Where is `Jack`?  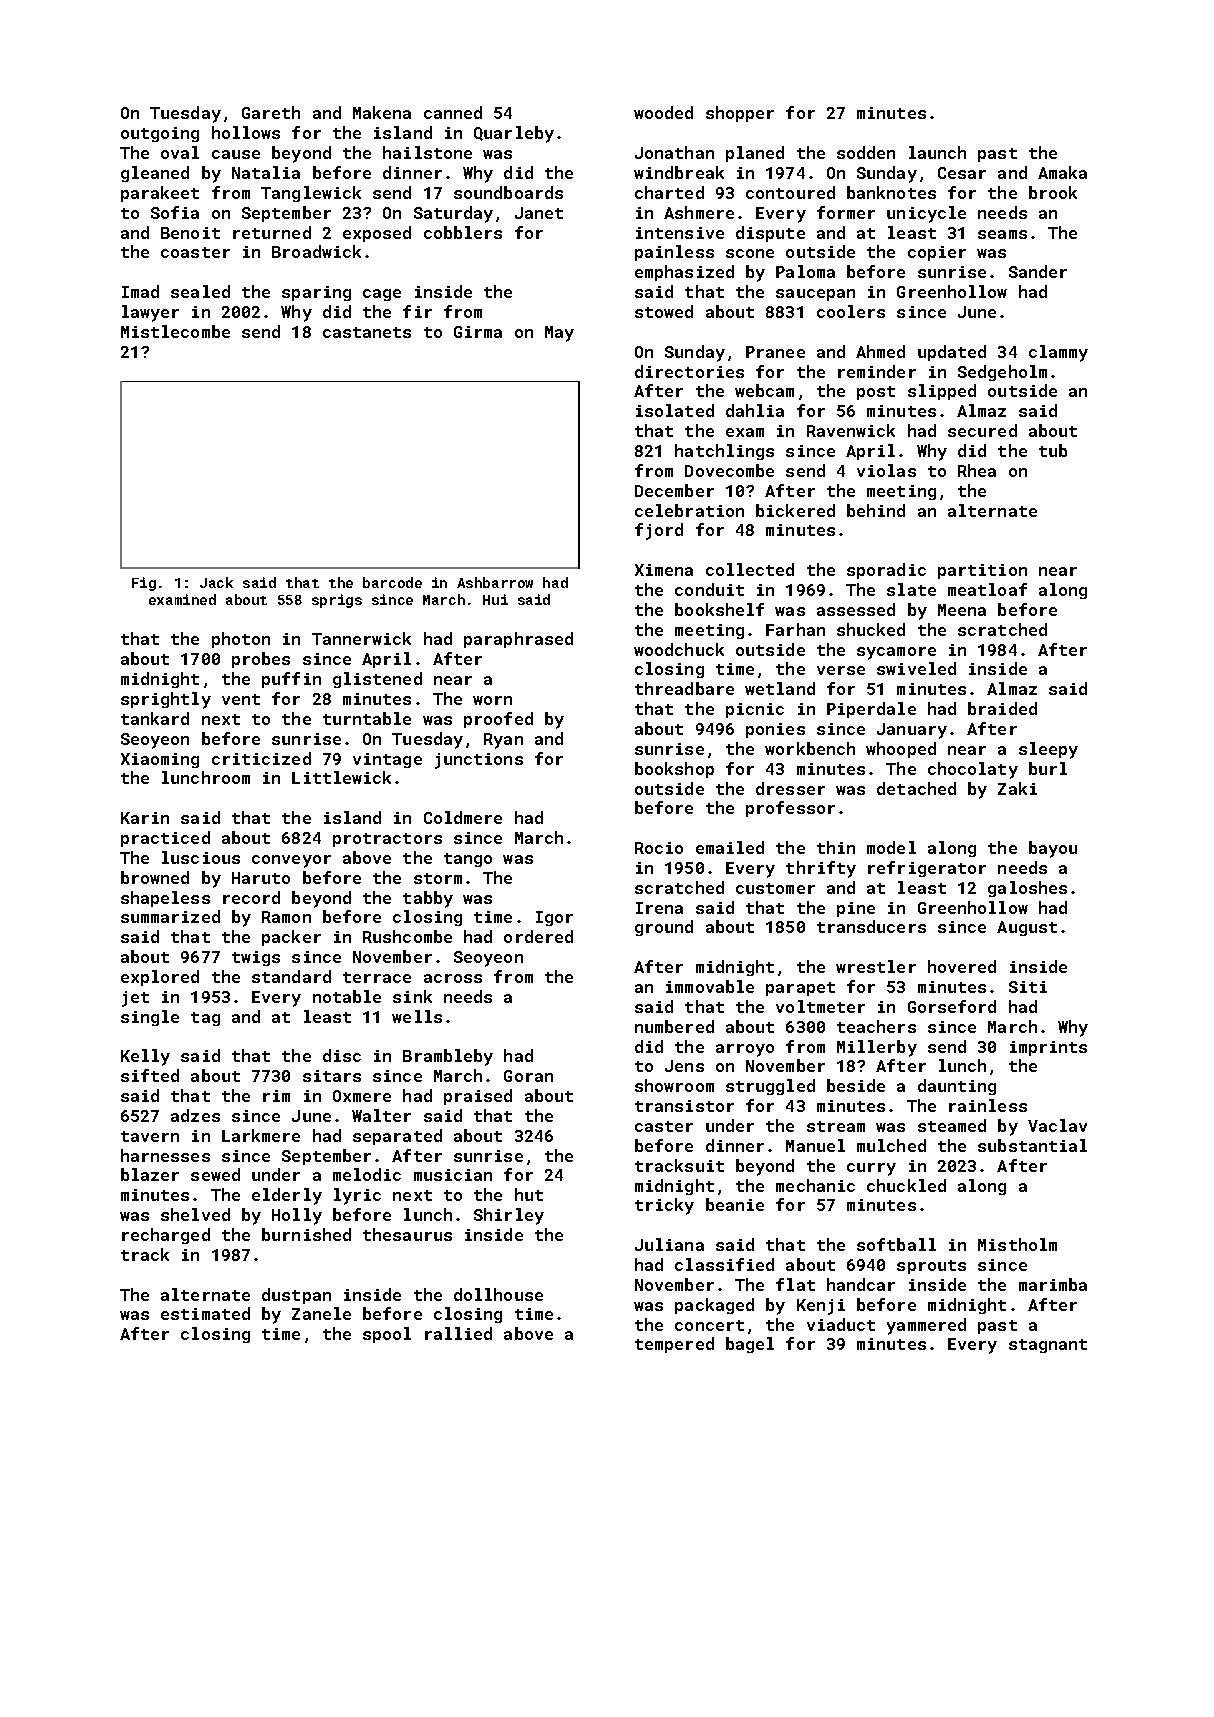
Jack is located at coordinates (216, 582).
